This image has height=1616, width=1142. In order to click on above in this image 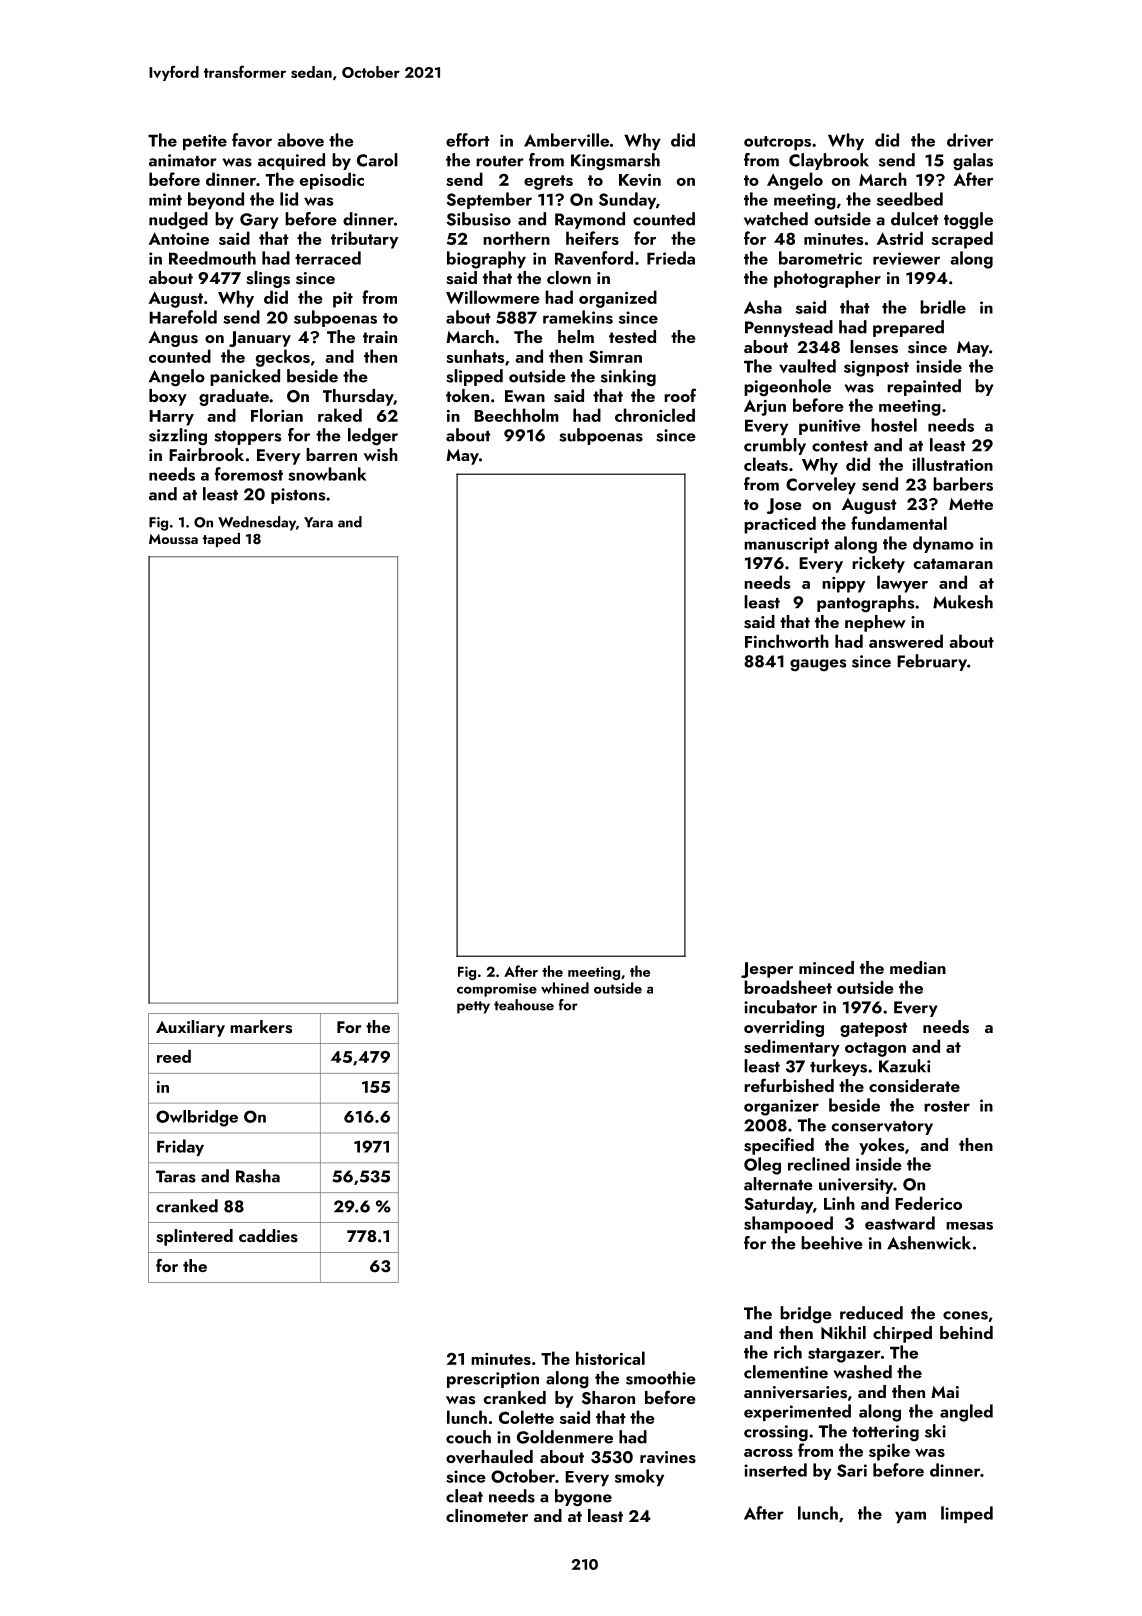, I will do `click(300, 140)`.
